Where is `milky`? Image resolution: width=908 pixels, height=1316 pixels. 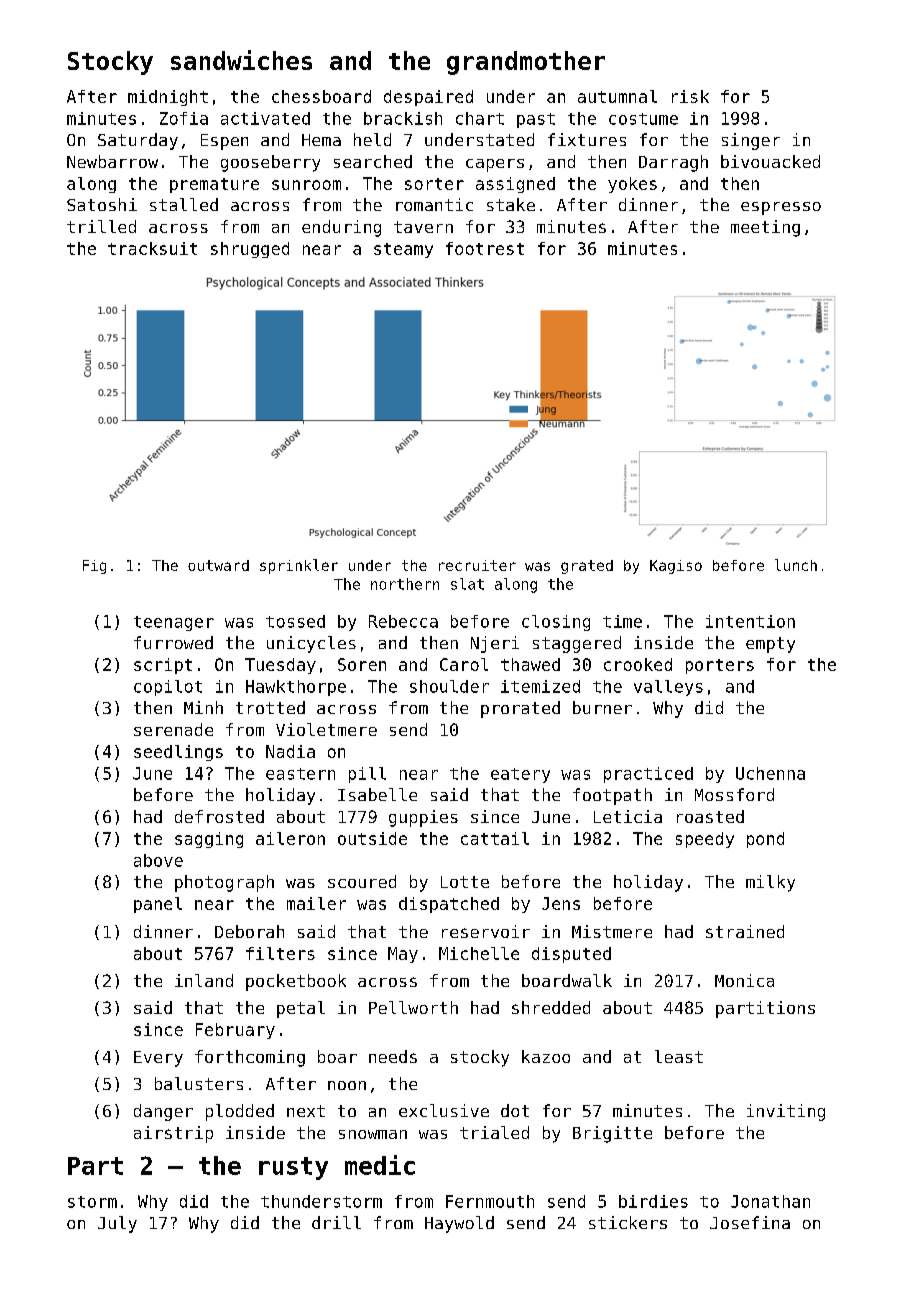
milky is located at coordinates (770, 883).
